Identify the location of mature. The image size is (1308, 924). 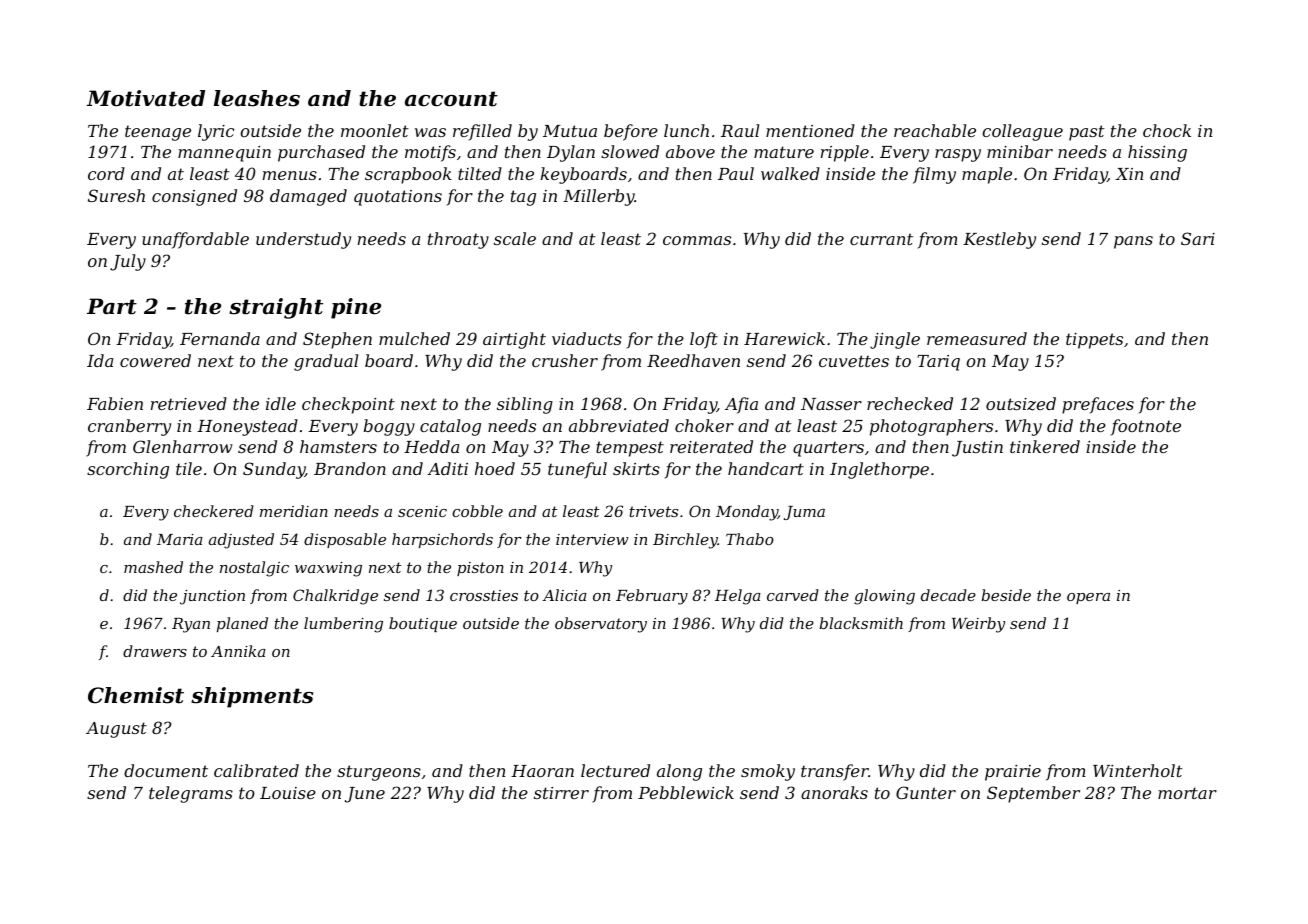
(784, 152).
